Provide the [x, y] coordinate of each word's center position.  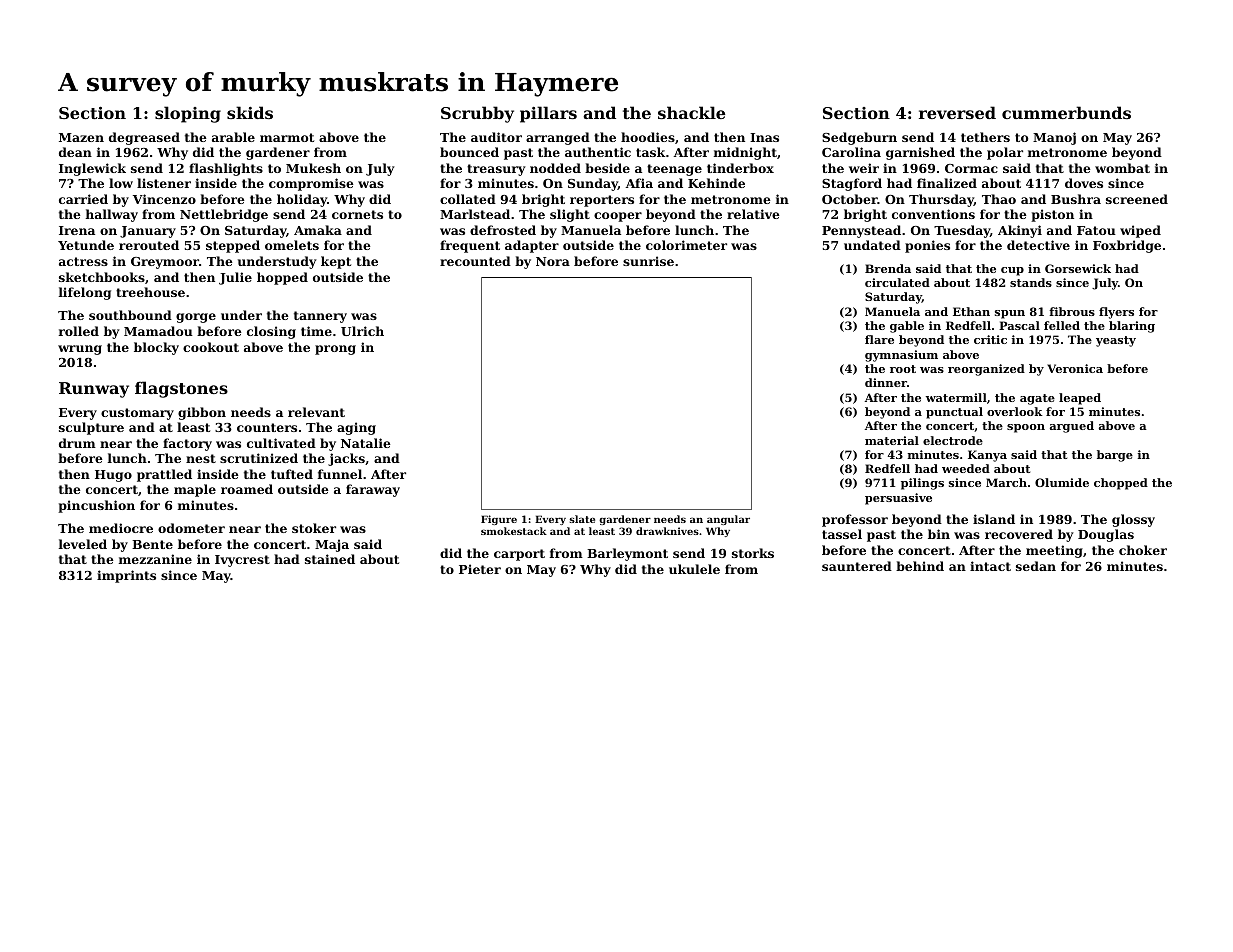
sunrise [648, 261]
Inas [764, 137]
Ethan [971, 311]
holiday [302, 200]
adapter [532, 246]
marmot [287, 137]
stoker [314, 528]
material [892, 440]
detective [1038, 245]
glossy [1133, 520]
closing [271, 332]
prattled [164, 475]
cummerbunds [1066, 112]
